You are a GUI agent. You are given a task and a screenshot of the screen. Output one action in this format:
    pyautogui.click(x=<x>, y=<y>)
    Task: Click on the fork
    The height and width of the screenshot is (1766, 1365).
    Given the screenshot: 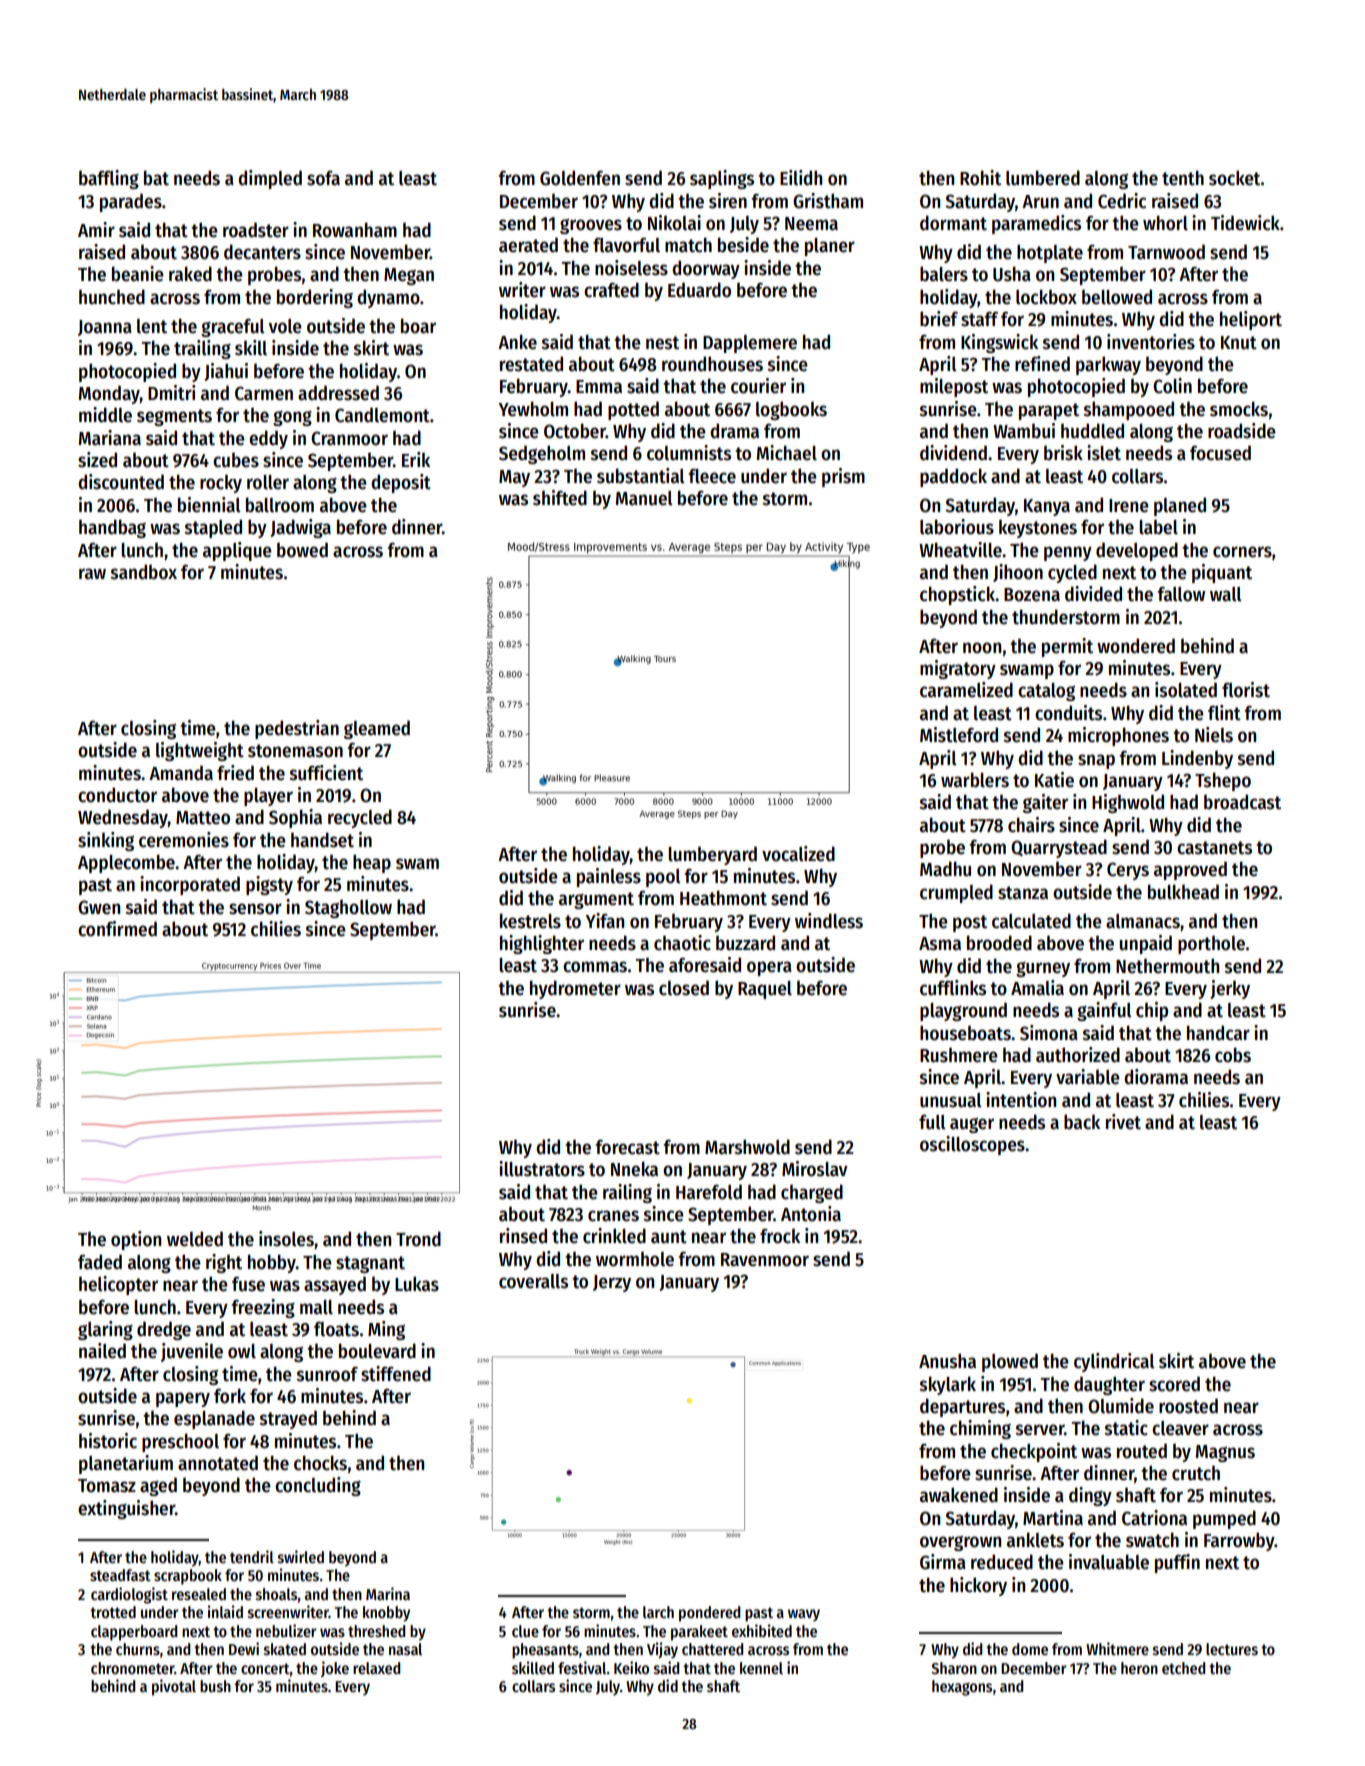 What is the action you would take?
    pyautogui.click(x=230, y=1396)
